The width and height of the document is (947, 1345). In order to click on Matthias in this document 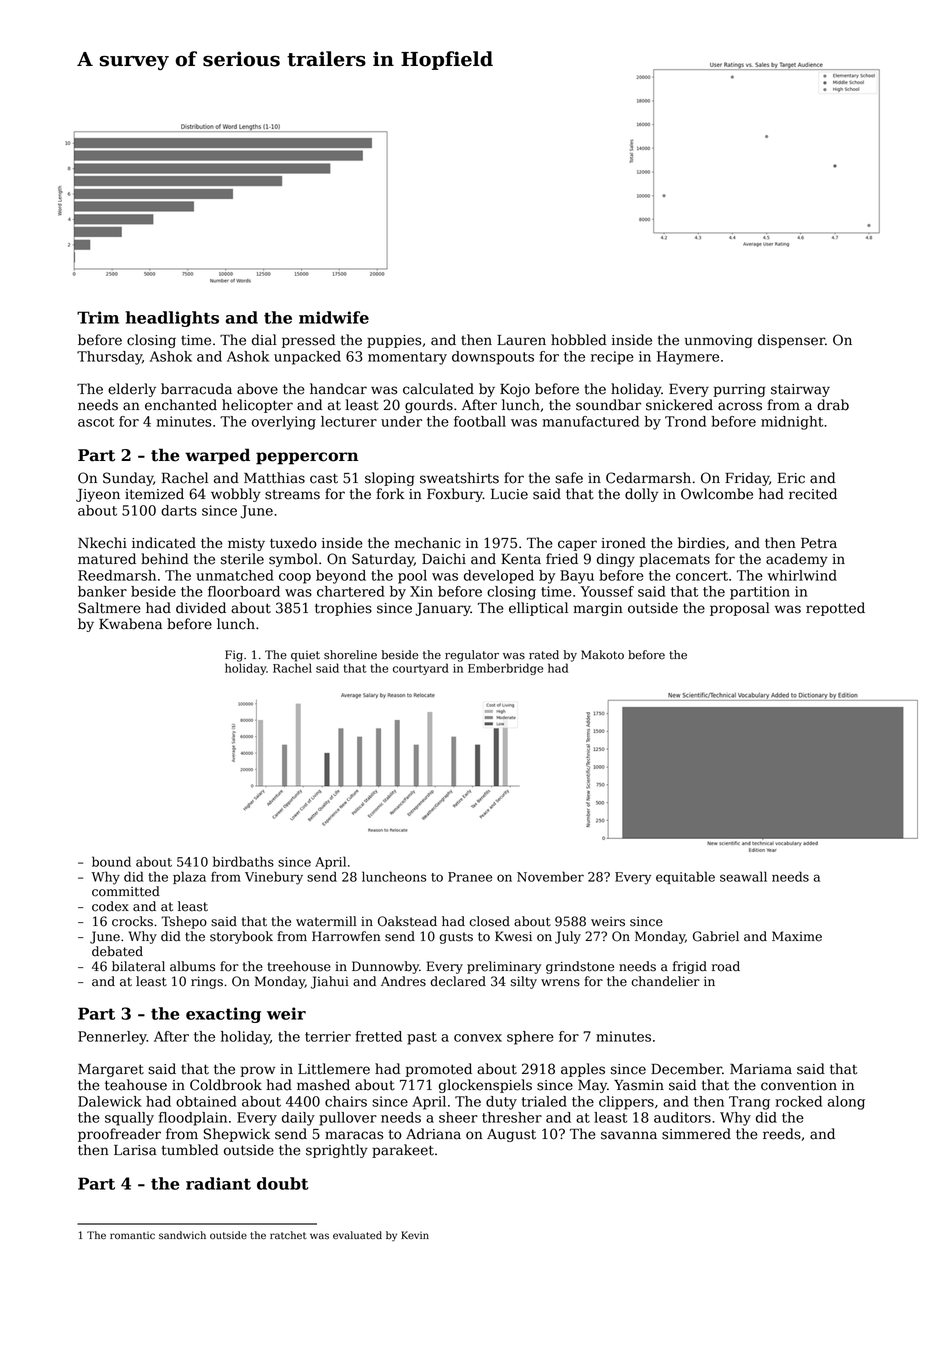, I will do `click(274, 478)`.
